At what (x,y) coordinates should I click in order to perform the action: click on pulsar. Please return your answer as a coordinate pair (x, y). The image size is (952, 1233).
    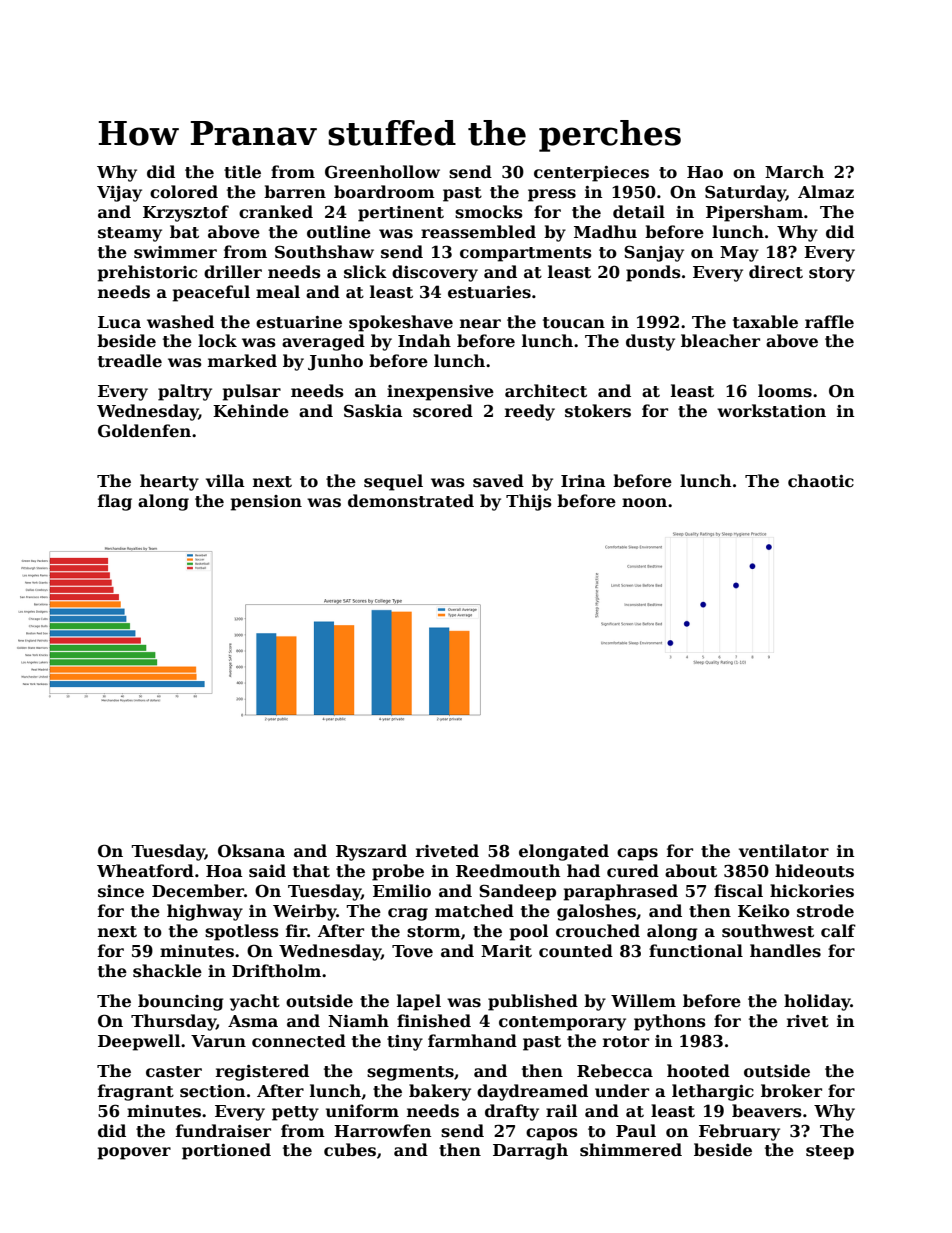
    Looking at the image, I should click on (251, 392).
